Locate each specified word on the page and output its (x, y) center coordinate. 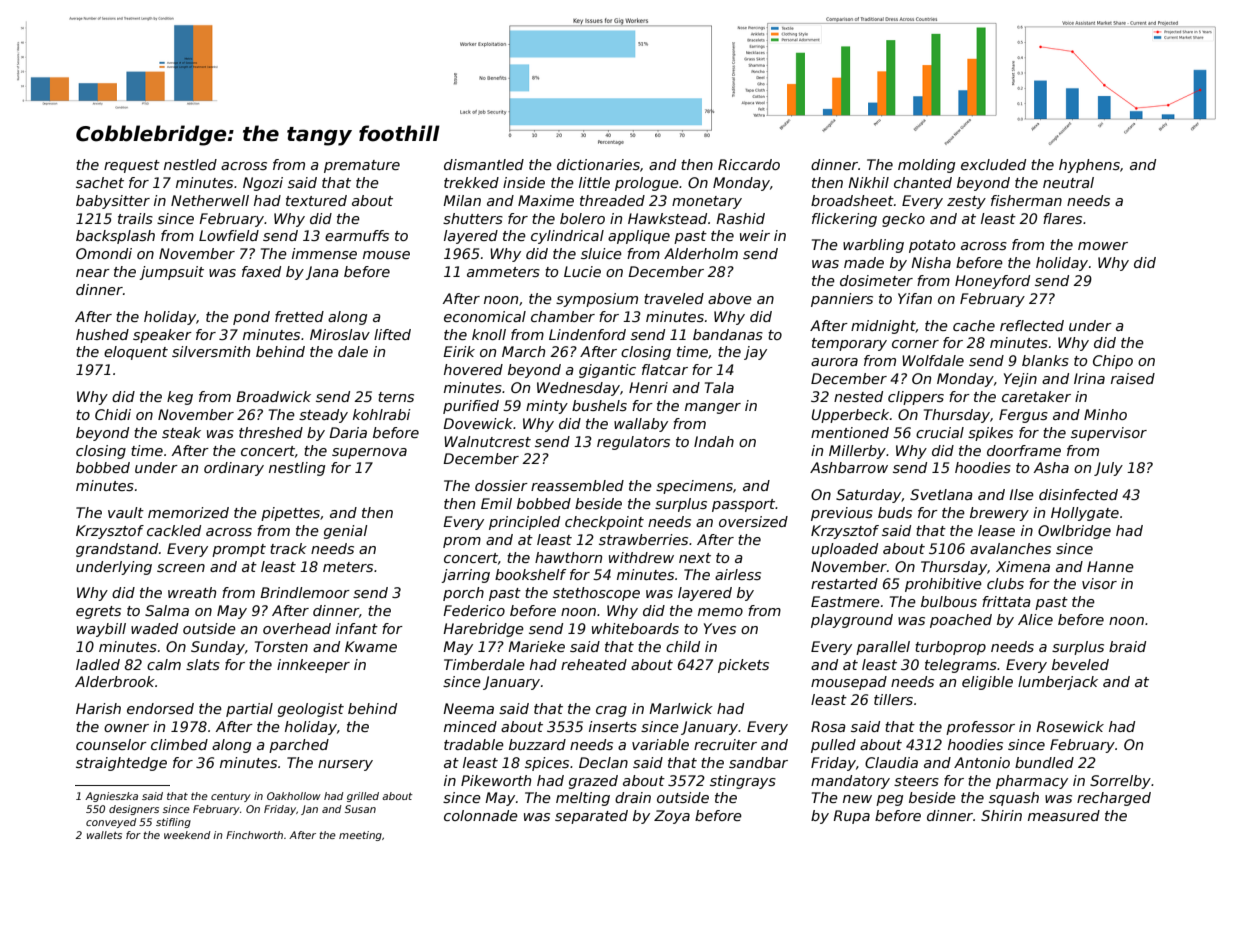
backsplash (115, 237)
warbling (873, 246)
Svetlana (941, 494)
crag (611, 711)
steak (181, 432)
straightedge (121, 764)
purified (471, 407)
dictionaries (598, 164)
